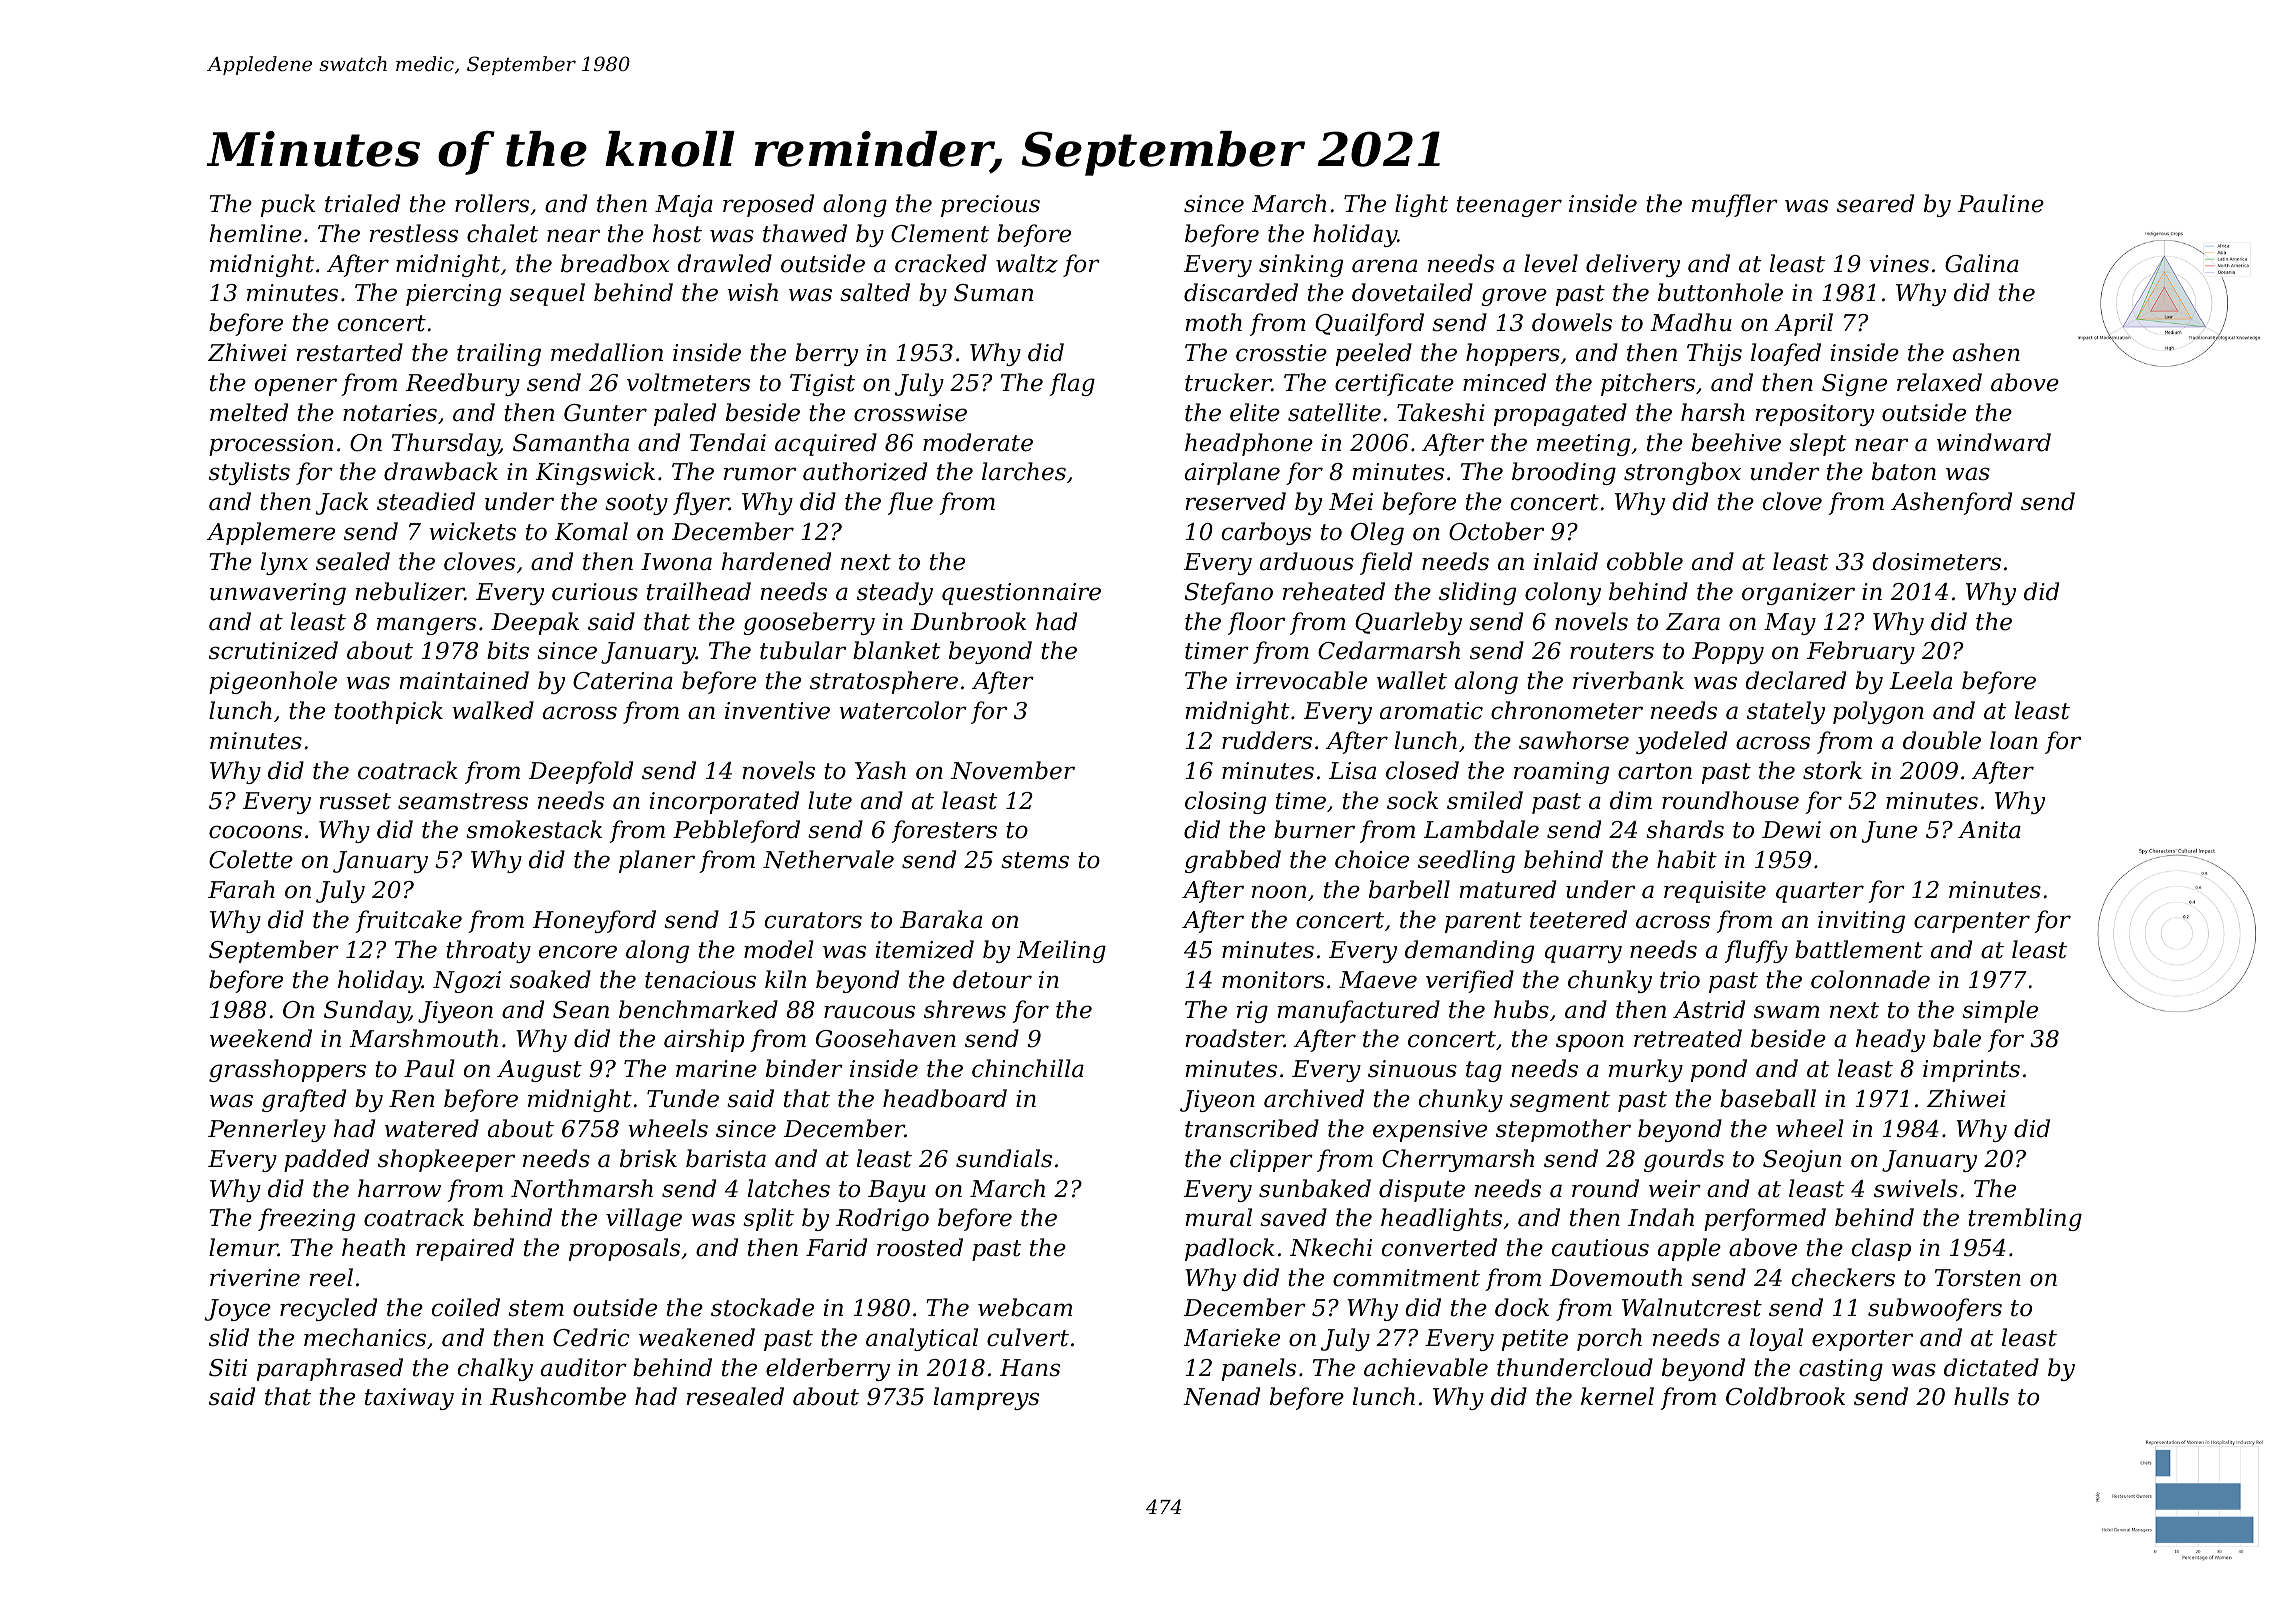 Image resolution: width=2292 pixels, height=1620 pixels. Describe the element at coordinates (1509, 206) in the screenshot. I see `teenager` at that location.
